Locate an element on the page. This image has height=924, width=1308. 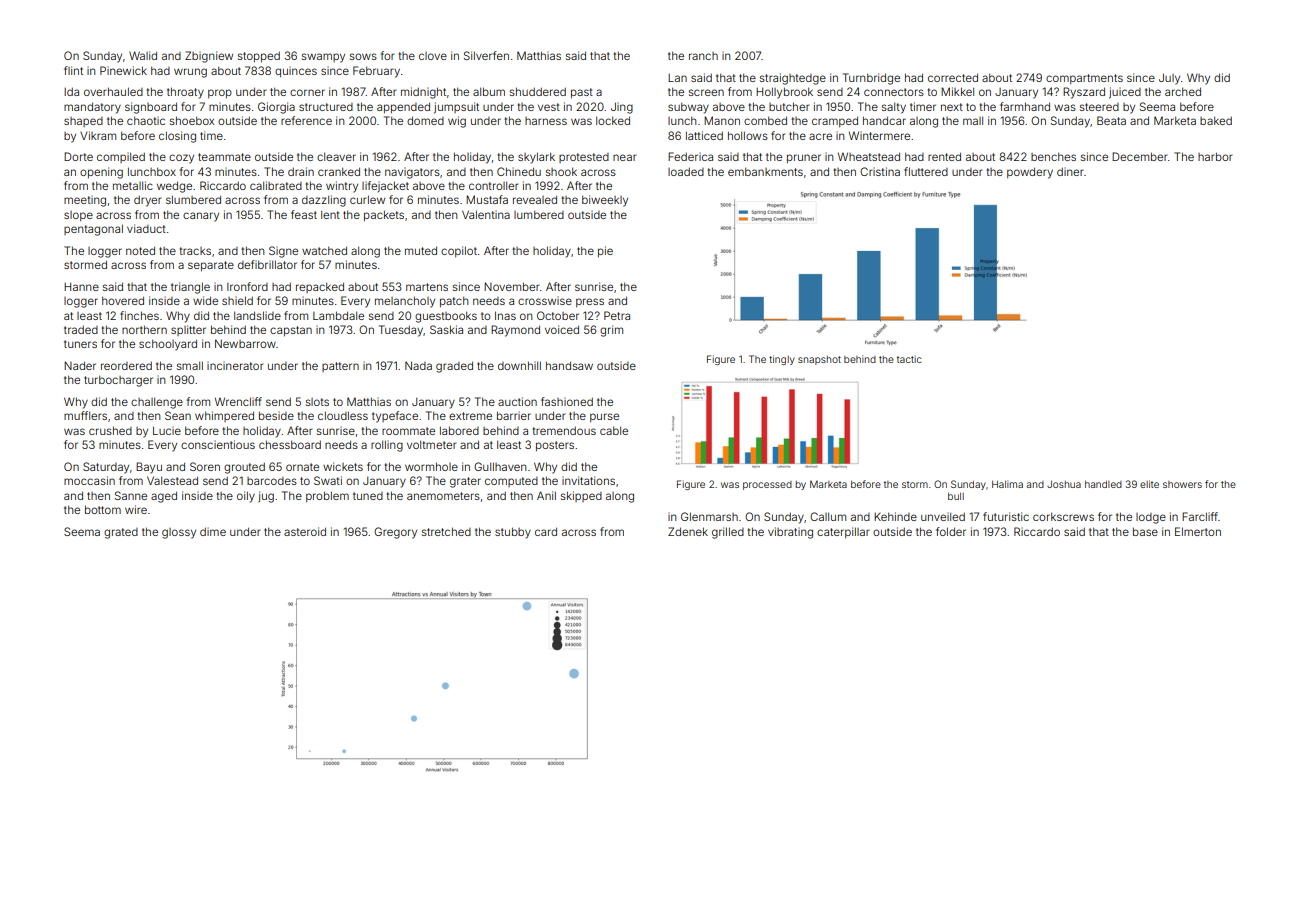
baked is located at coordinates (1216, 120).
